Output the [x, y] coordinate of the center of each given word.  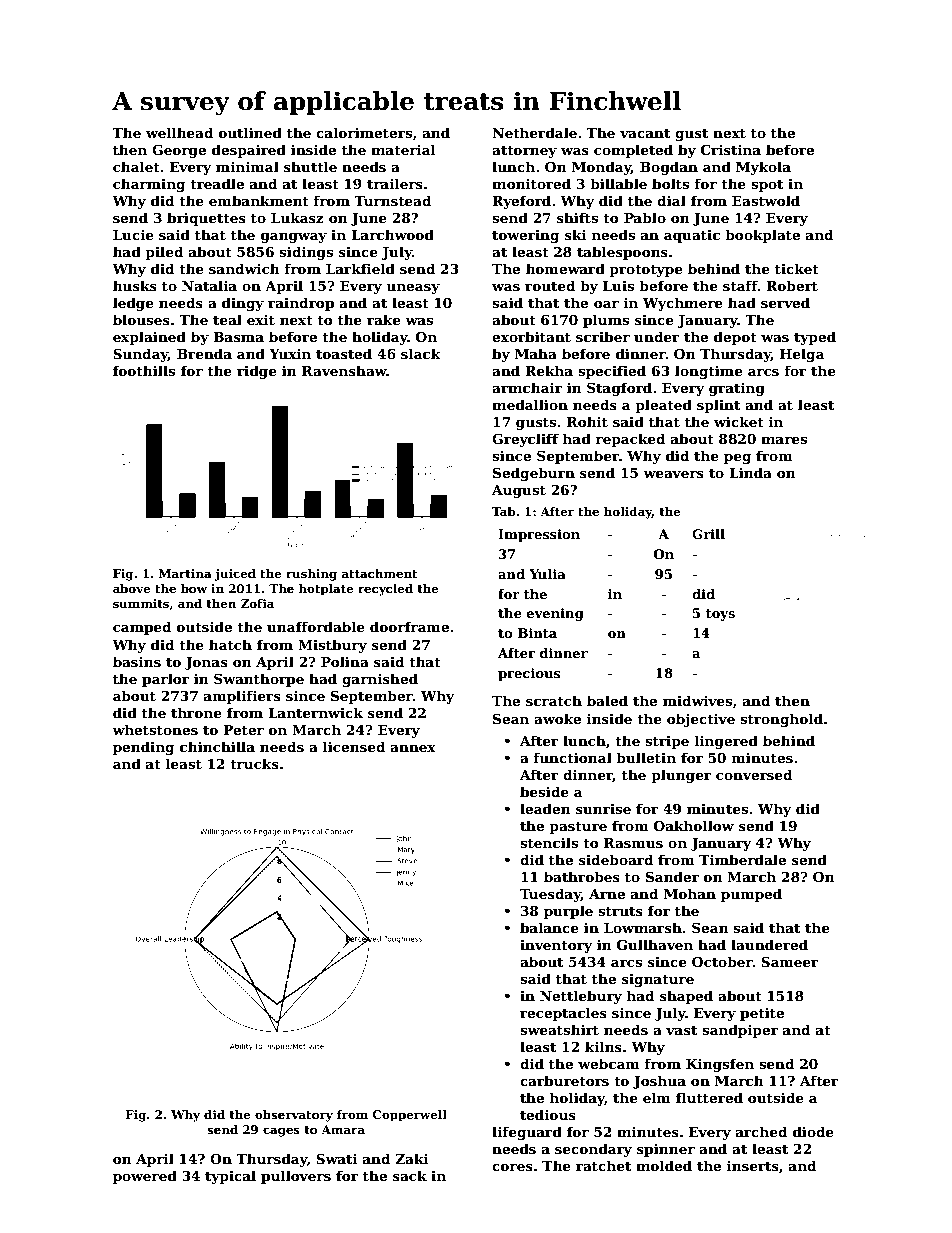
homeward [565, 268]
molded [664, 1165]
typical [230, 1177]
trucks [254, 763]
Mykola [763, 168]
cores [512, 1167]
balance [549, 927]
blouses [141, 319]
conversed [754, 774]
